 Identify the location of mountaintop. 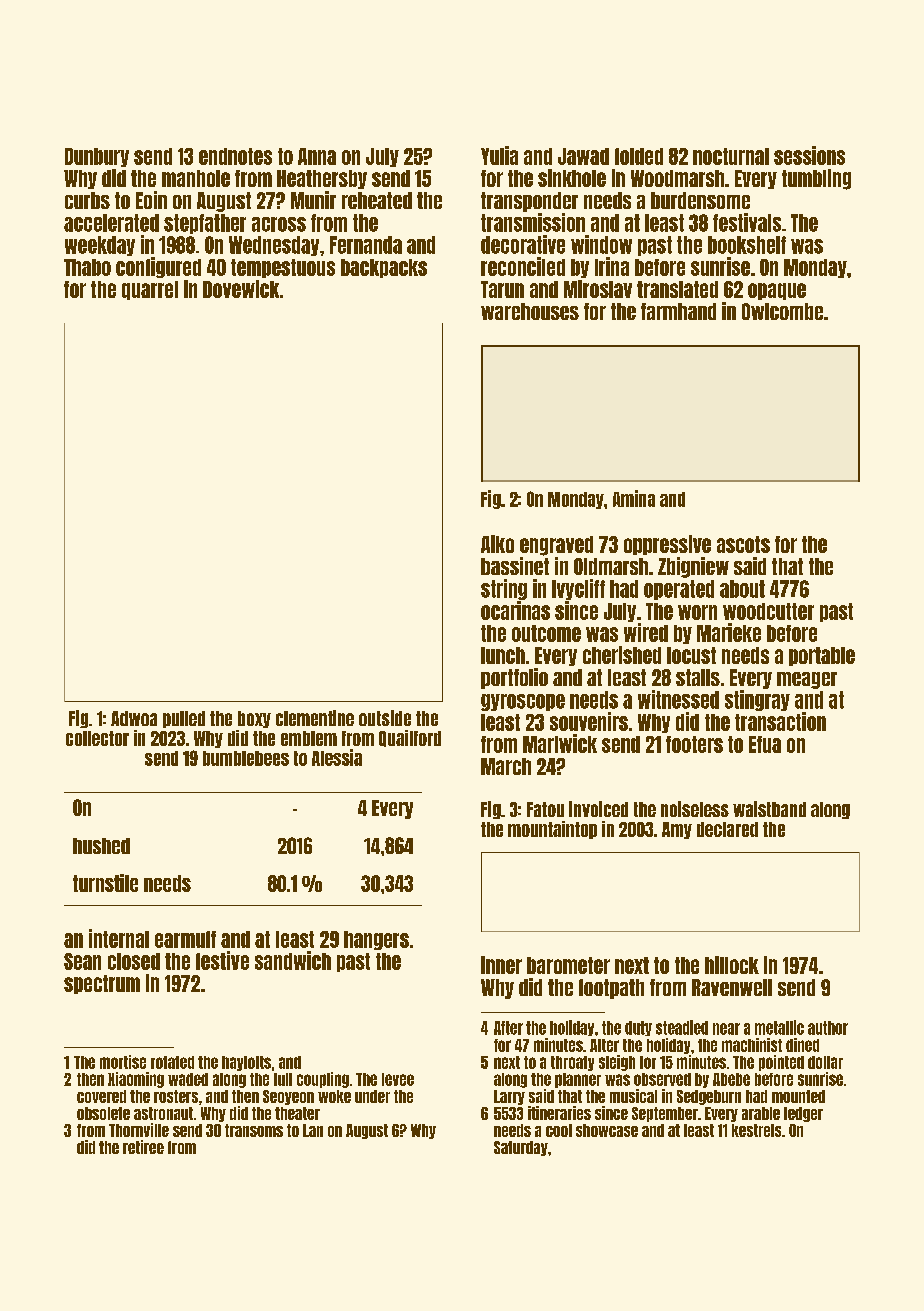
(552, 830).
